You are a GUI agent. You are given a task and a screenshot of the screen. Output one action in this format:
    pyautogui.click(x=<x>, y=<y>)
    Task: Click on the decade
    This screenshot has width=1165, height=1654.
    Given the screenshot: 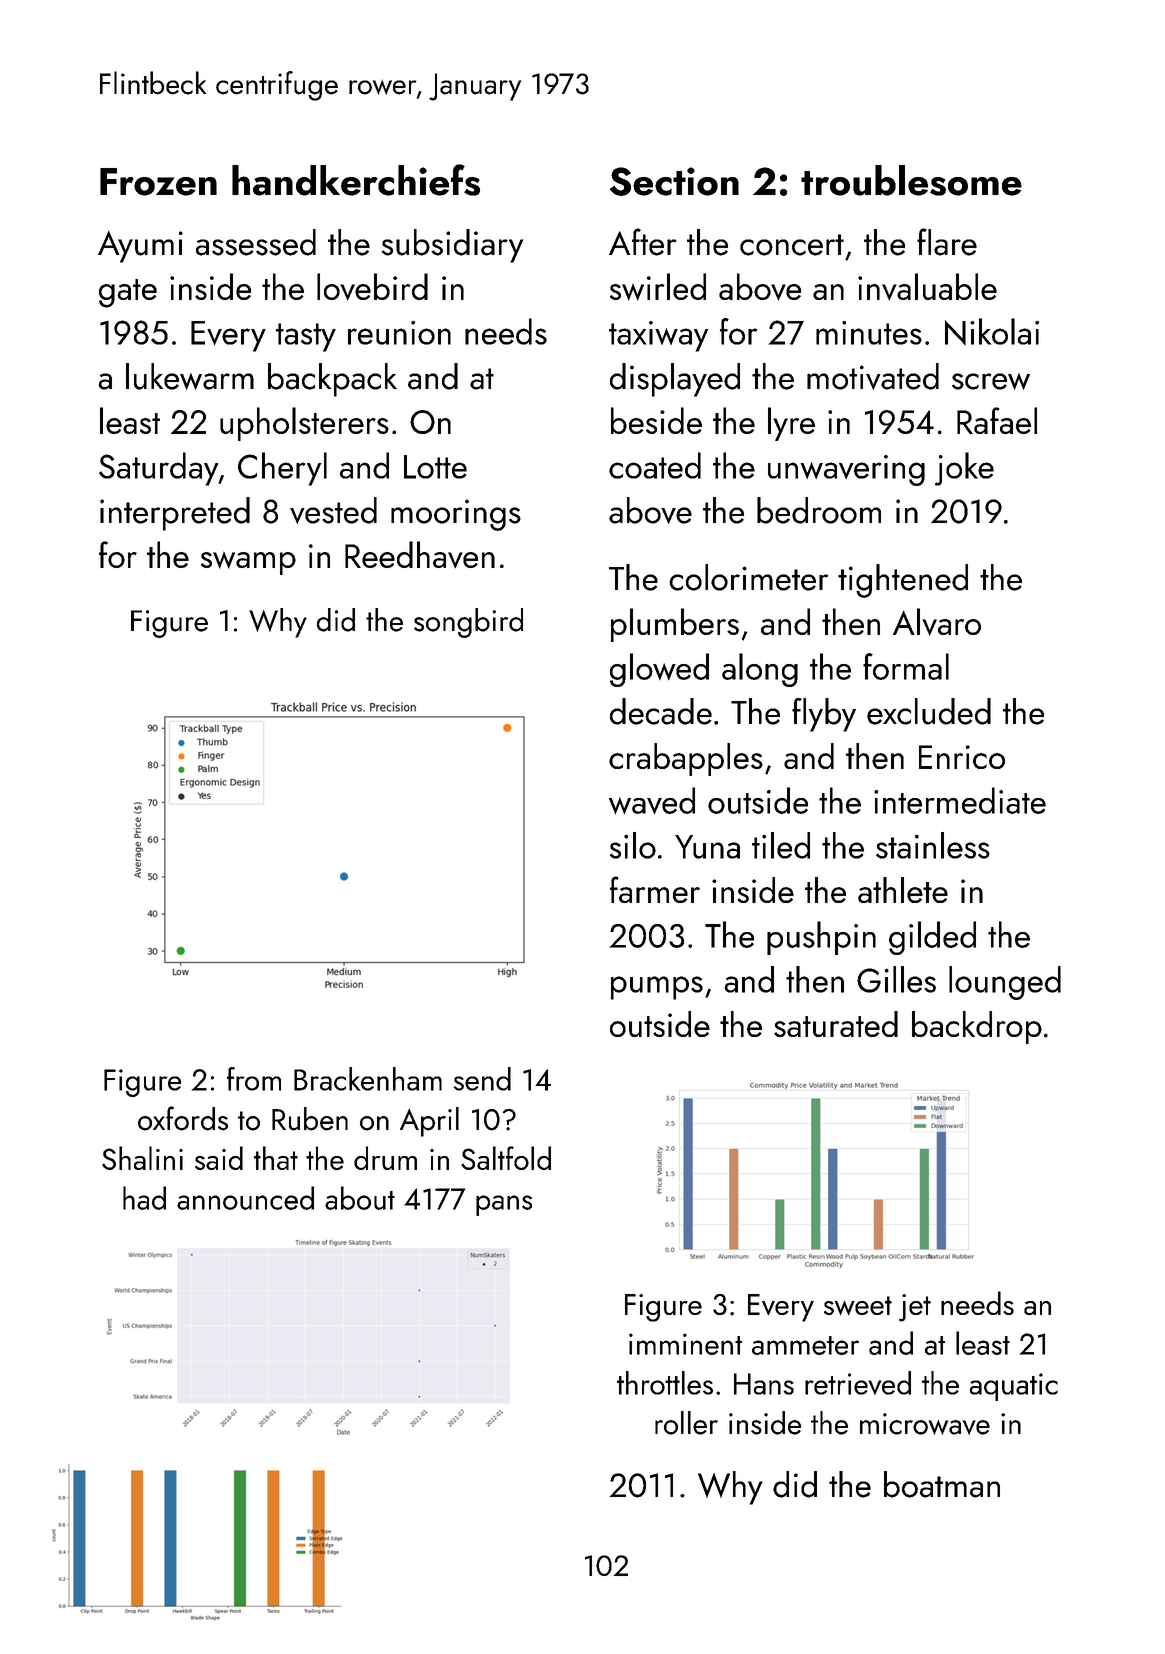 What is the action you would take?
    pyautogui.click(x=661, y=711)
